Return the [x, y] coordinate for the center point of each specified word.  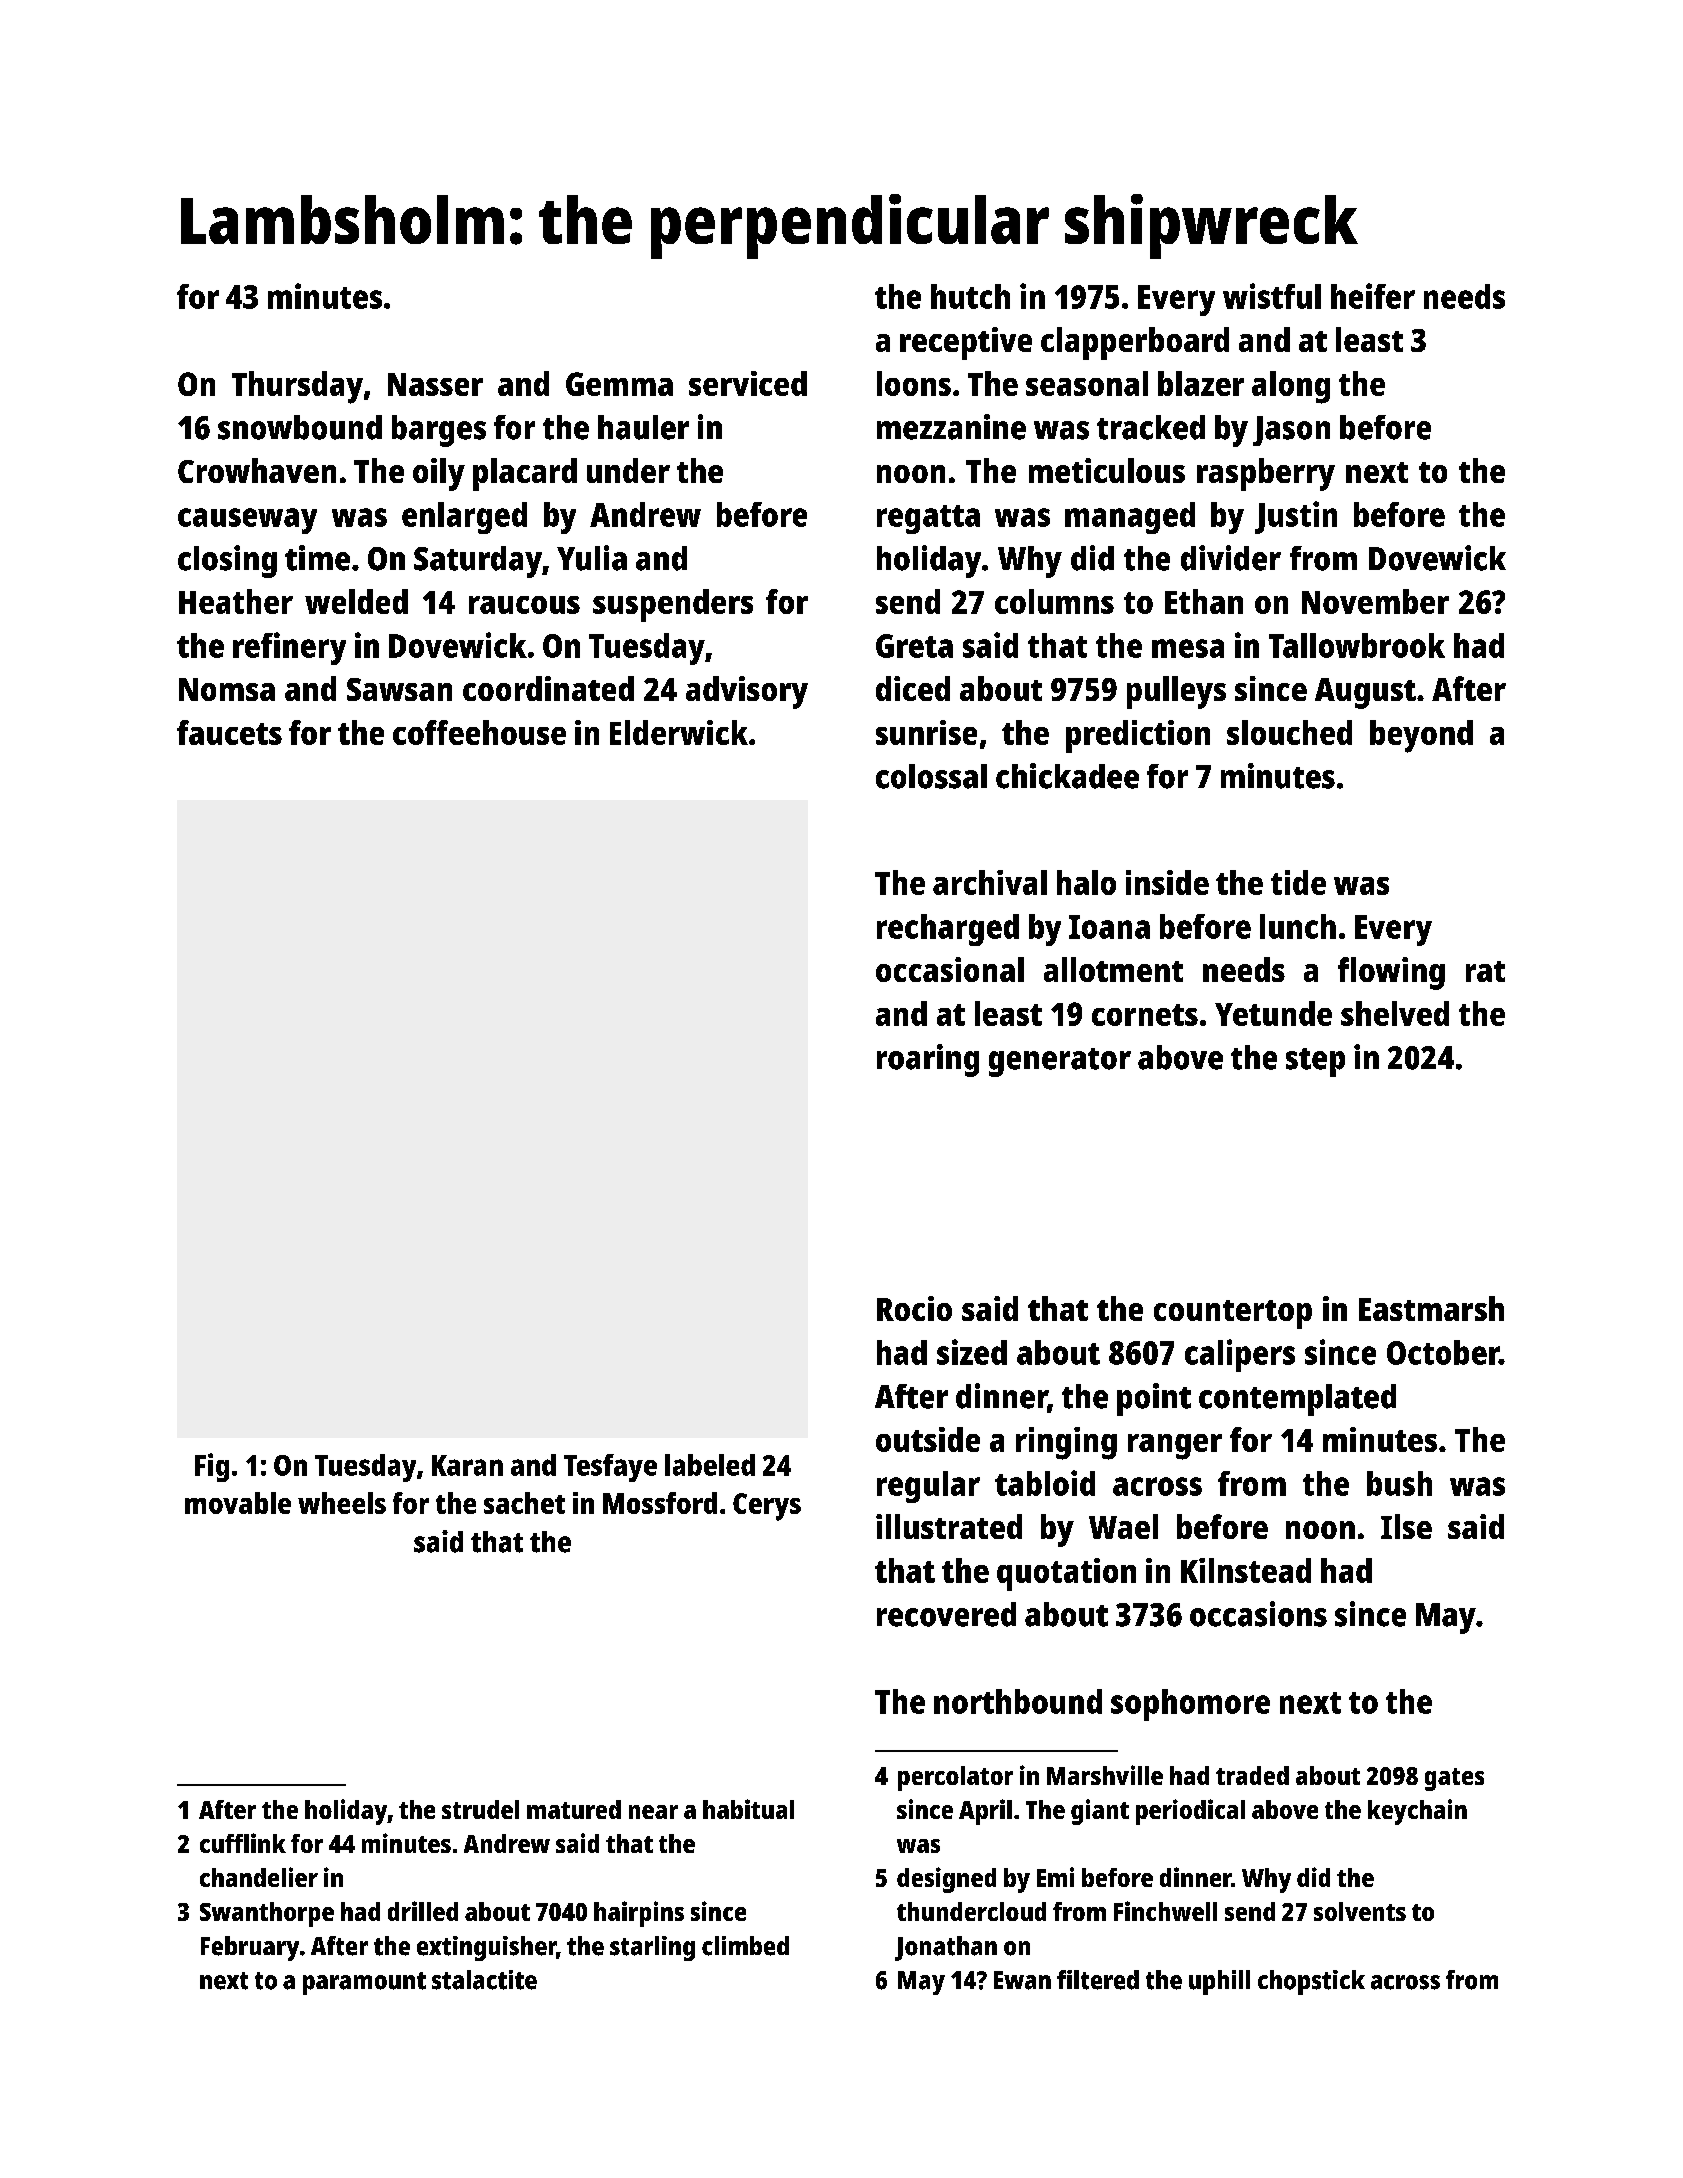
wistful [1272, 296]
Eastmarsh [1431, 1308]
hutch [970, 296]
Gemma [619, 384]
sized [972, 1352]
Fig [212, 1467]
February [250, 1948]
